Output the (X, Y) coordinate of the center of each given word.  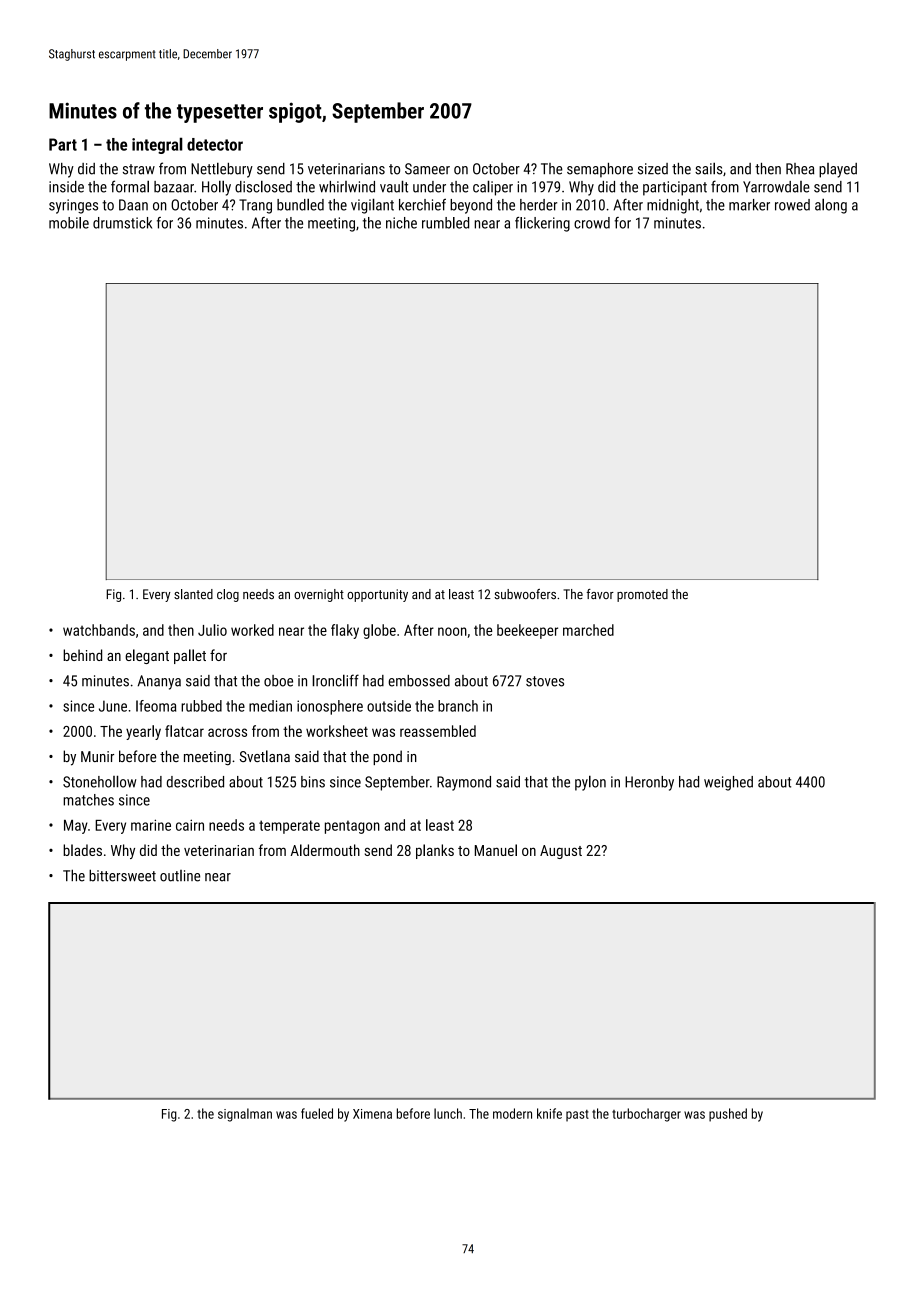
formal (130, 186)
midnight (673, 206)
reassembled (438, 731)
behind (82, 655)
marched (588, 630)
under (429, 187)
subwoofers (525, 594)
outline (180, 876)
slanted (193, 594)
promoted (642, 595)
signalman (245, 1115)
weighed (728, 783)
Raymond (464, 783)
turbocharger (646, 1115)
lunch (448, 1113)
